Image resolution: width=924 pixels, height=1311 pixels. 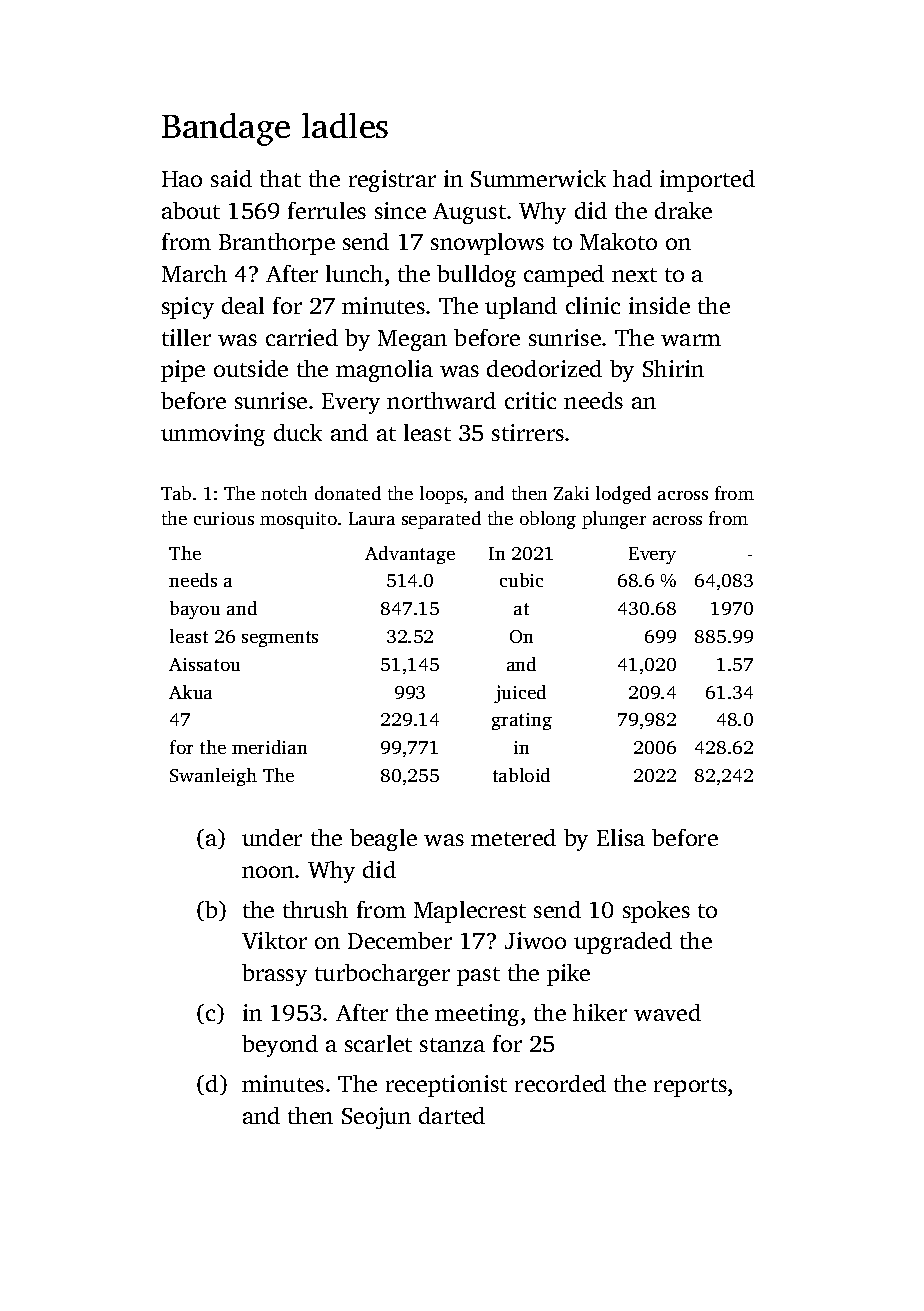 What do you see at coordinates (226, 129) in the screenshot?
I see `Bandage` at bounding box center [226, 129].
